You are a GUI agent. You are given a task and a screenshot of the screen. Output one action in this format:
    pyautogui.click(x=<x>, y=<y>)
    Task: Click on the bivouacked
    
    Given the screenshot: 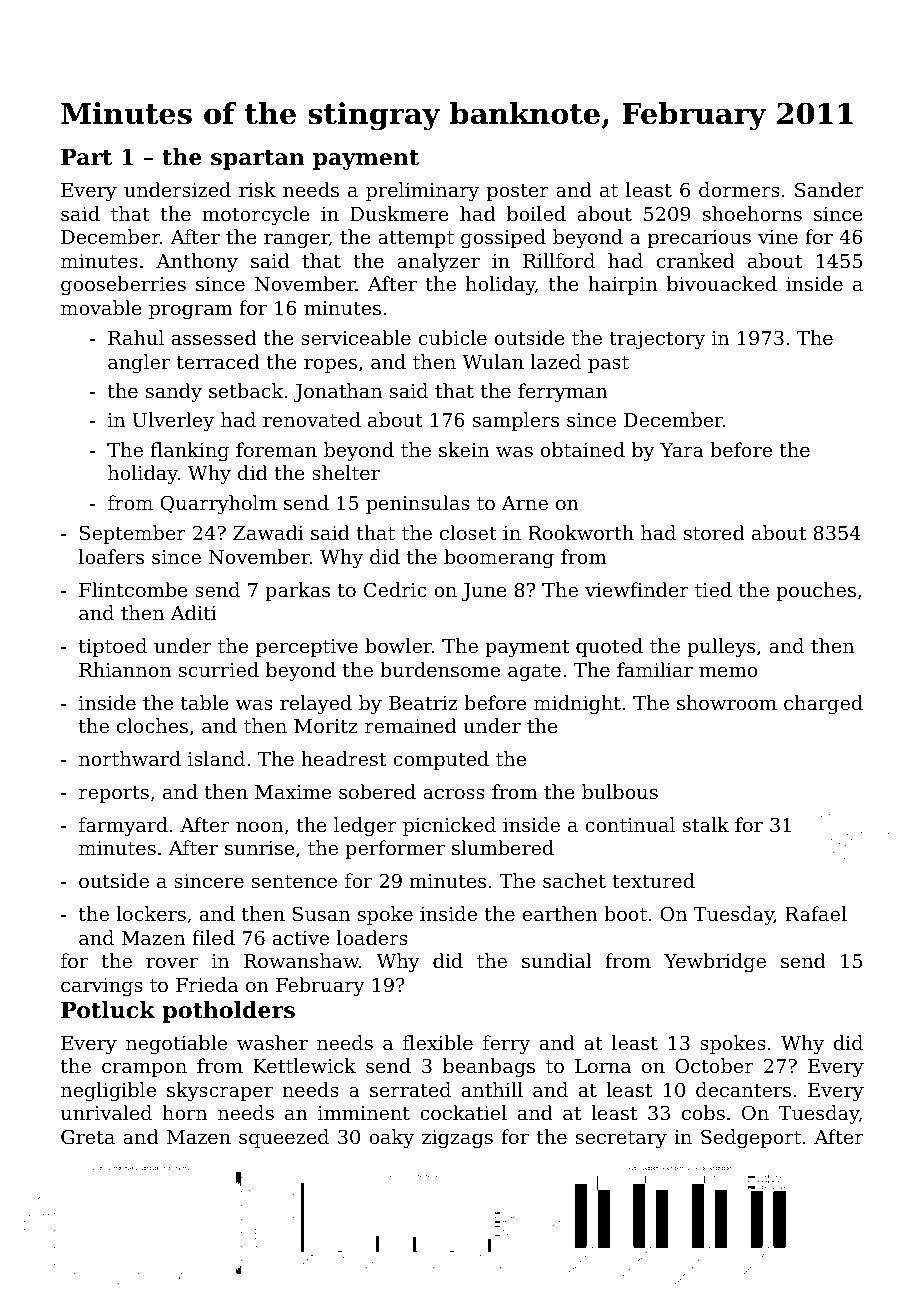 What is the action you would take?
    pyautogui.click(x=722, y=283)
